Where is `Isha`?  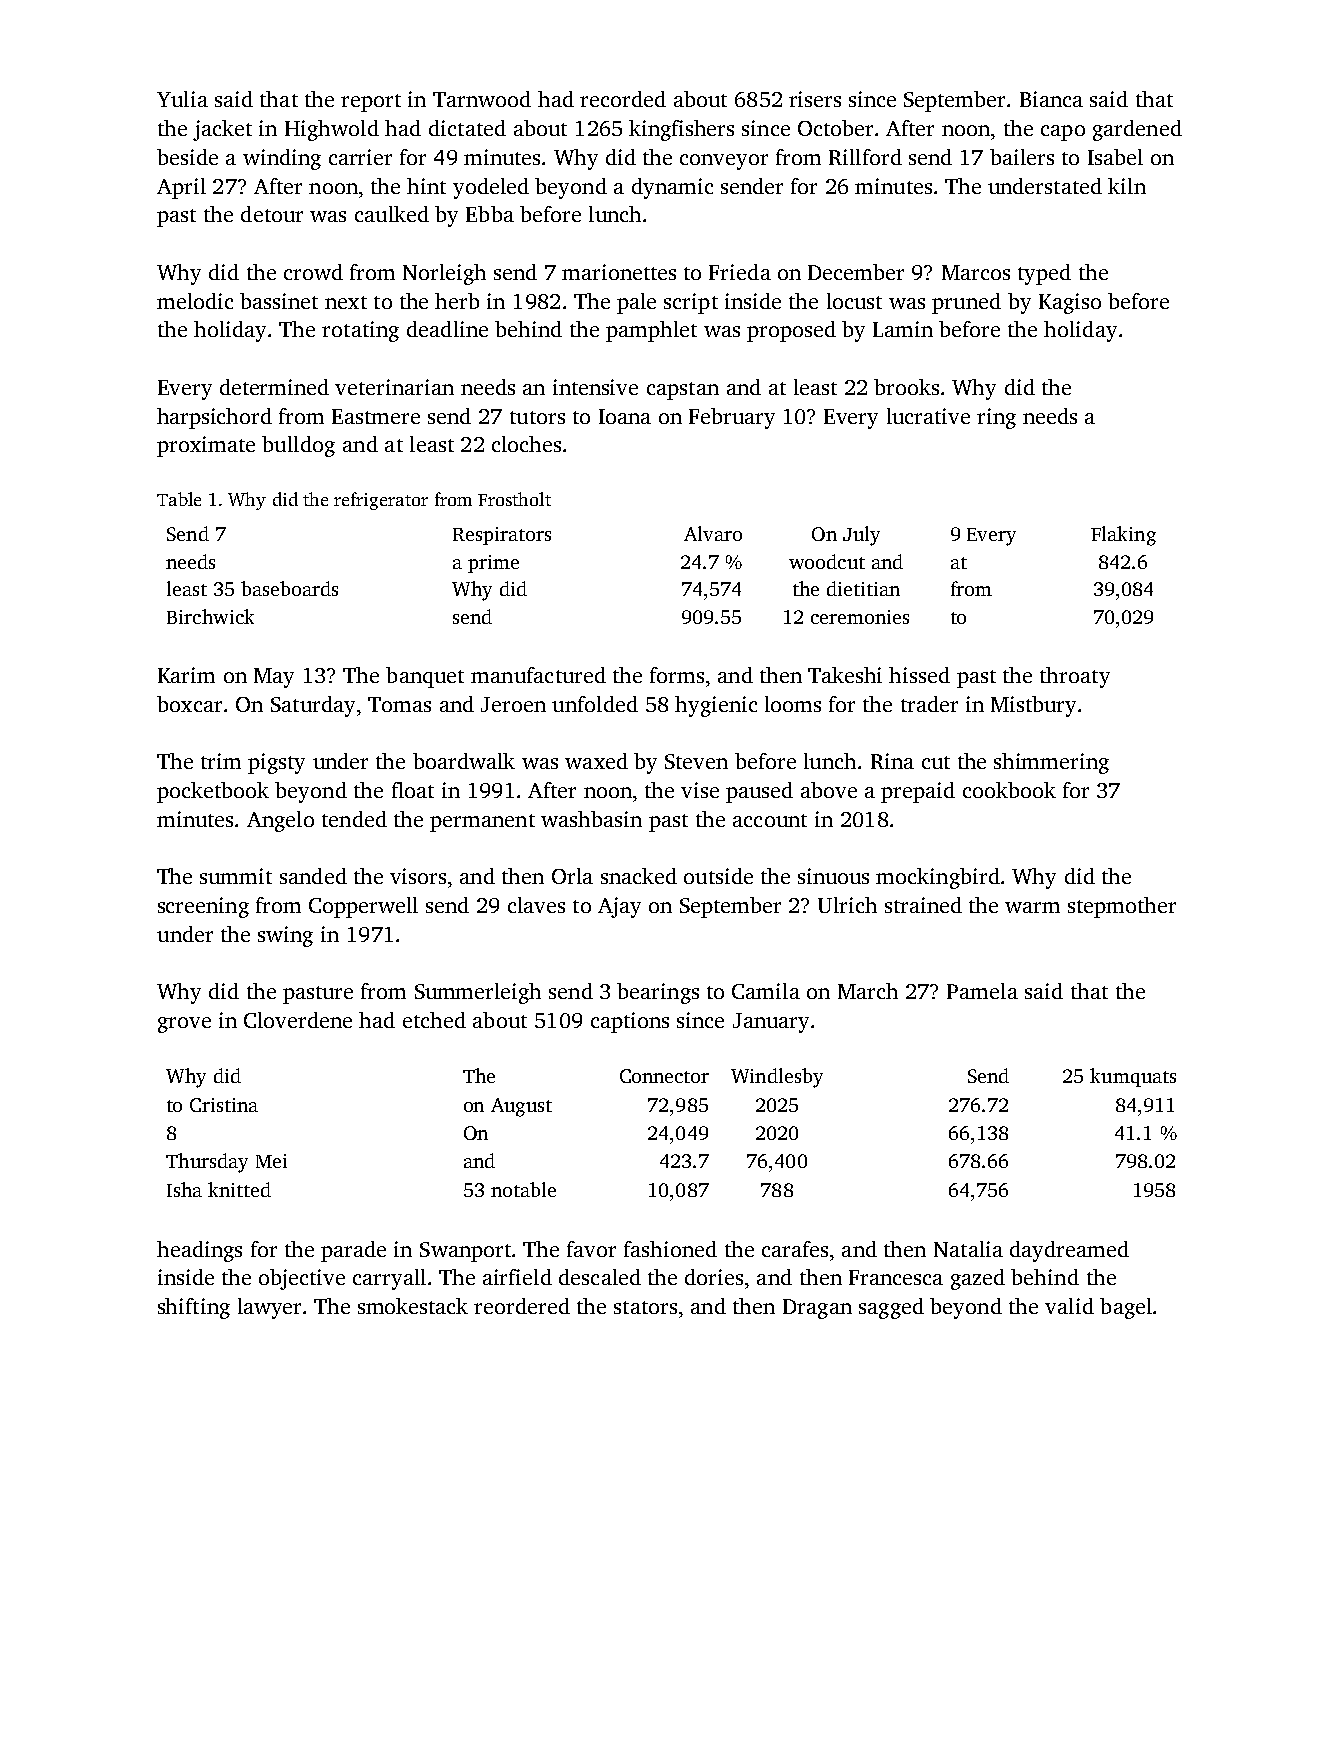
Isha is located at coordinates (184, 1189).
